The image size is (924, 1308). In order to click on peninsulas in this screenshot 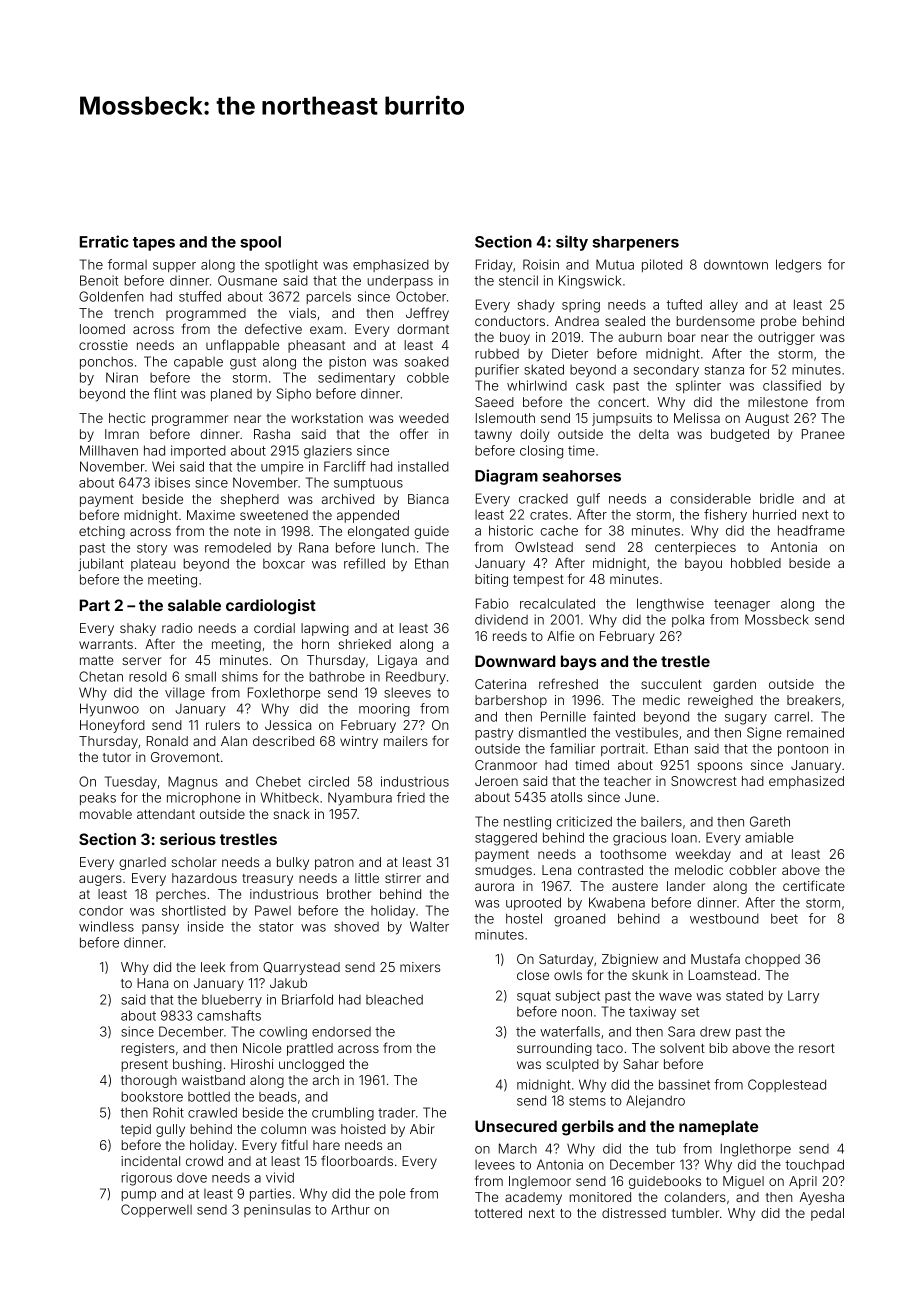, I will do `click(277, 1210)`.
